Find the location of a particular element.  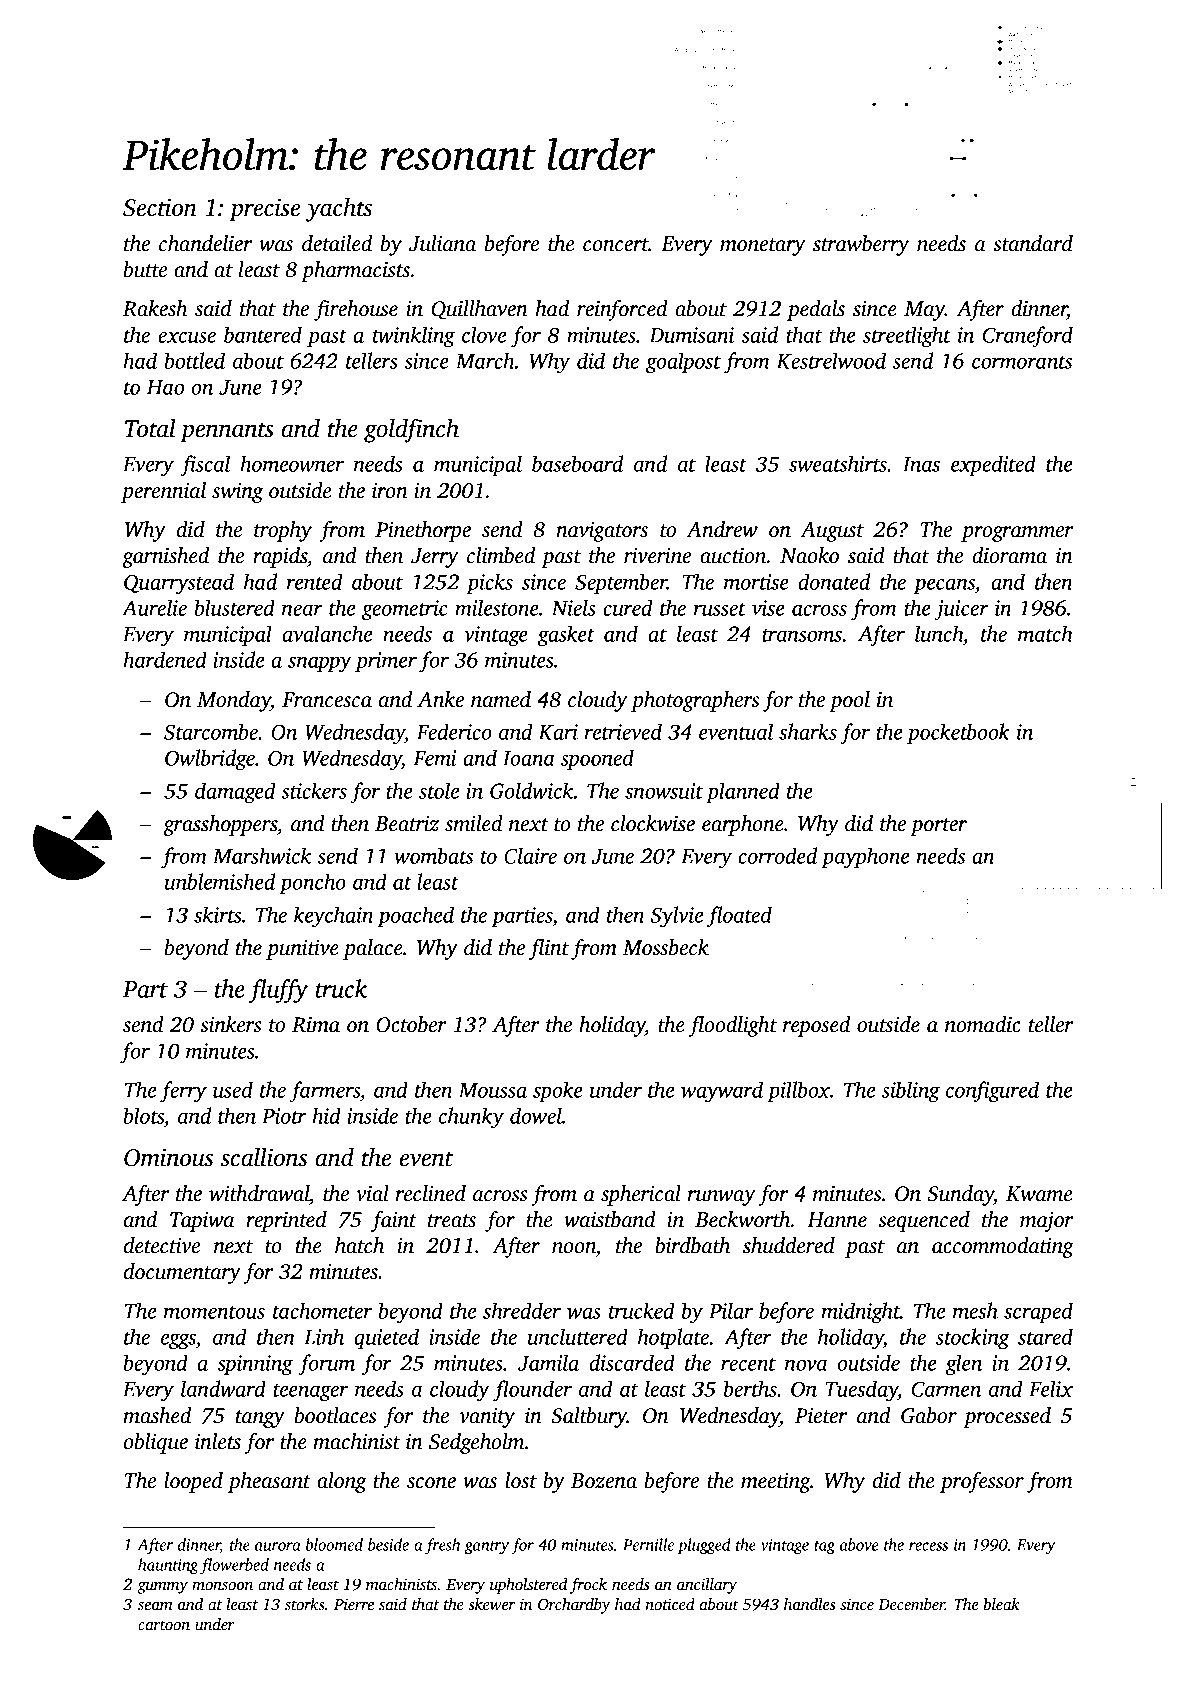

photographers is located at coordinates (695, 701).
